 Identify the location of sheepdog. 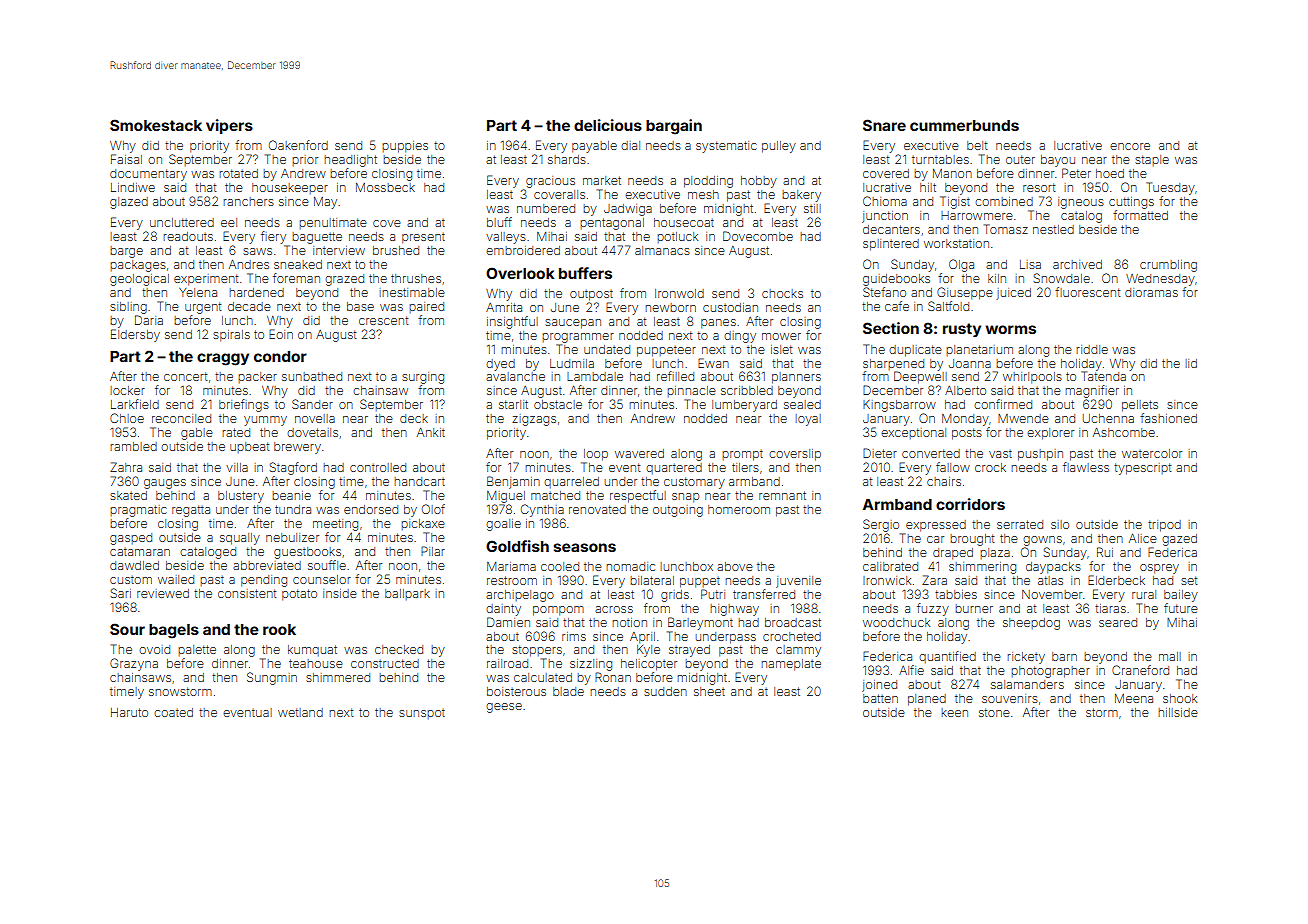
(1031, 624).
